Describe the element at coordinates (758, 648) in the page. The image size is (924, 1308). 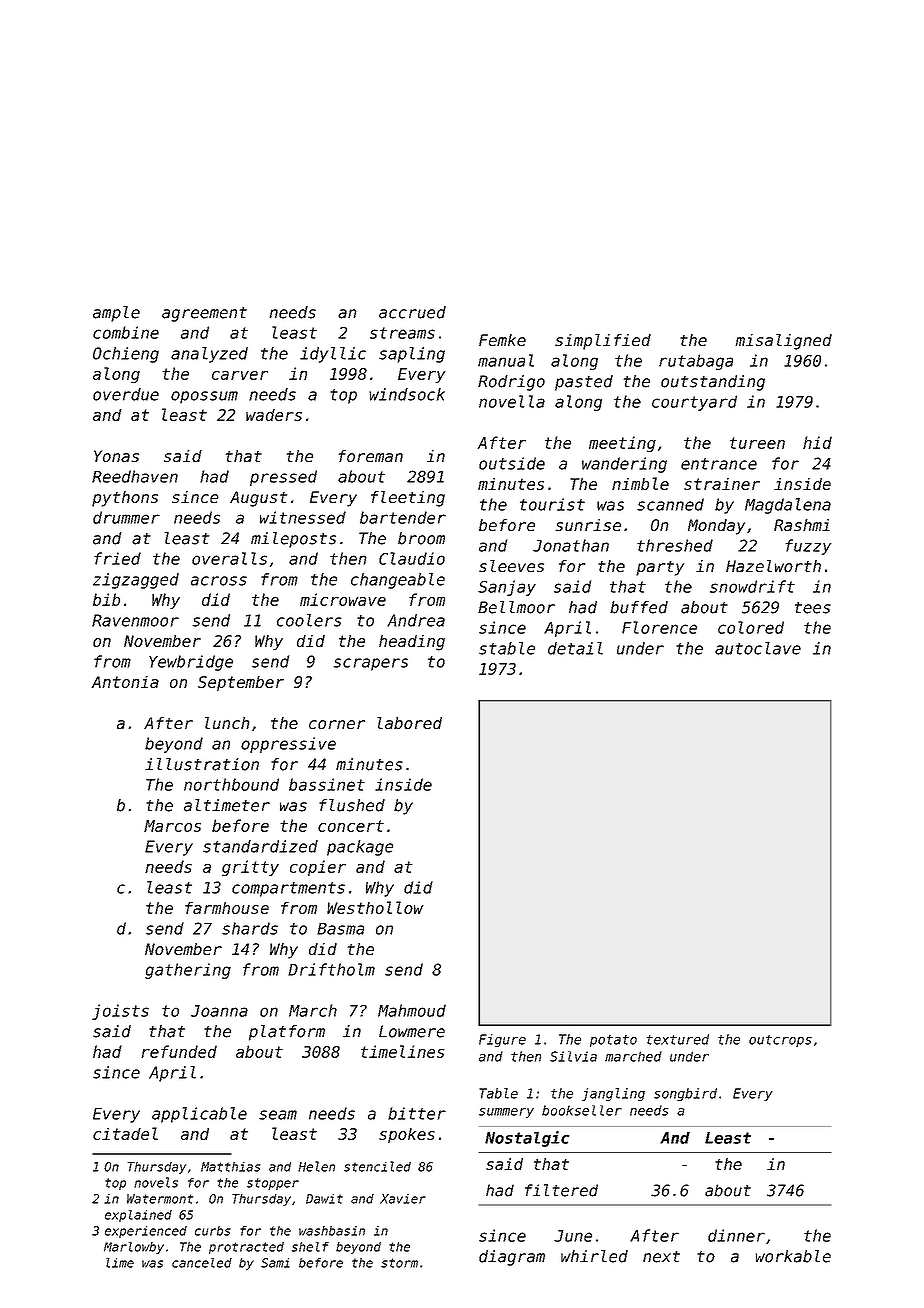
I see `autoclave` at that location.
